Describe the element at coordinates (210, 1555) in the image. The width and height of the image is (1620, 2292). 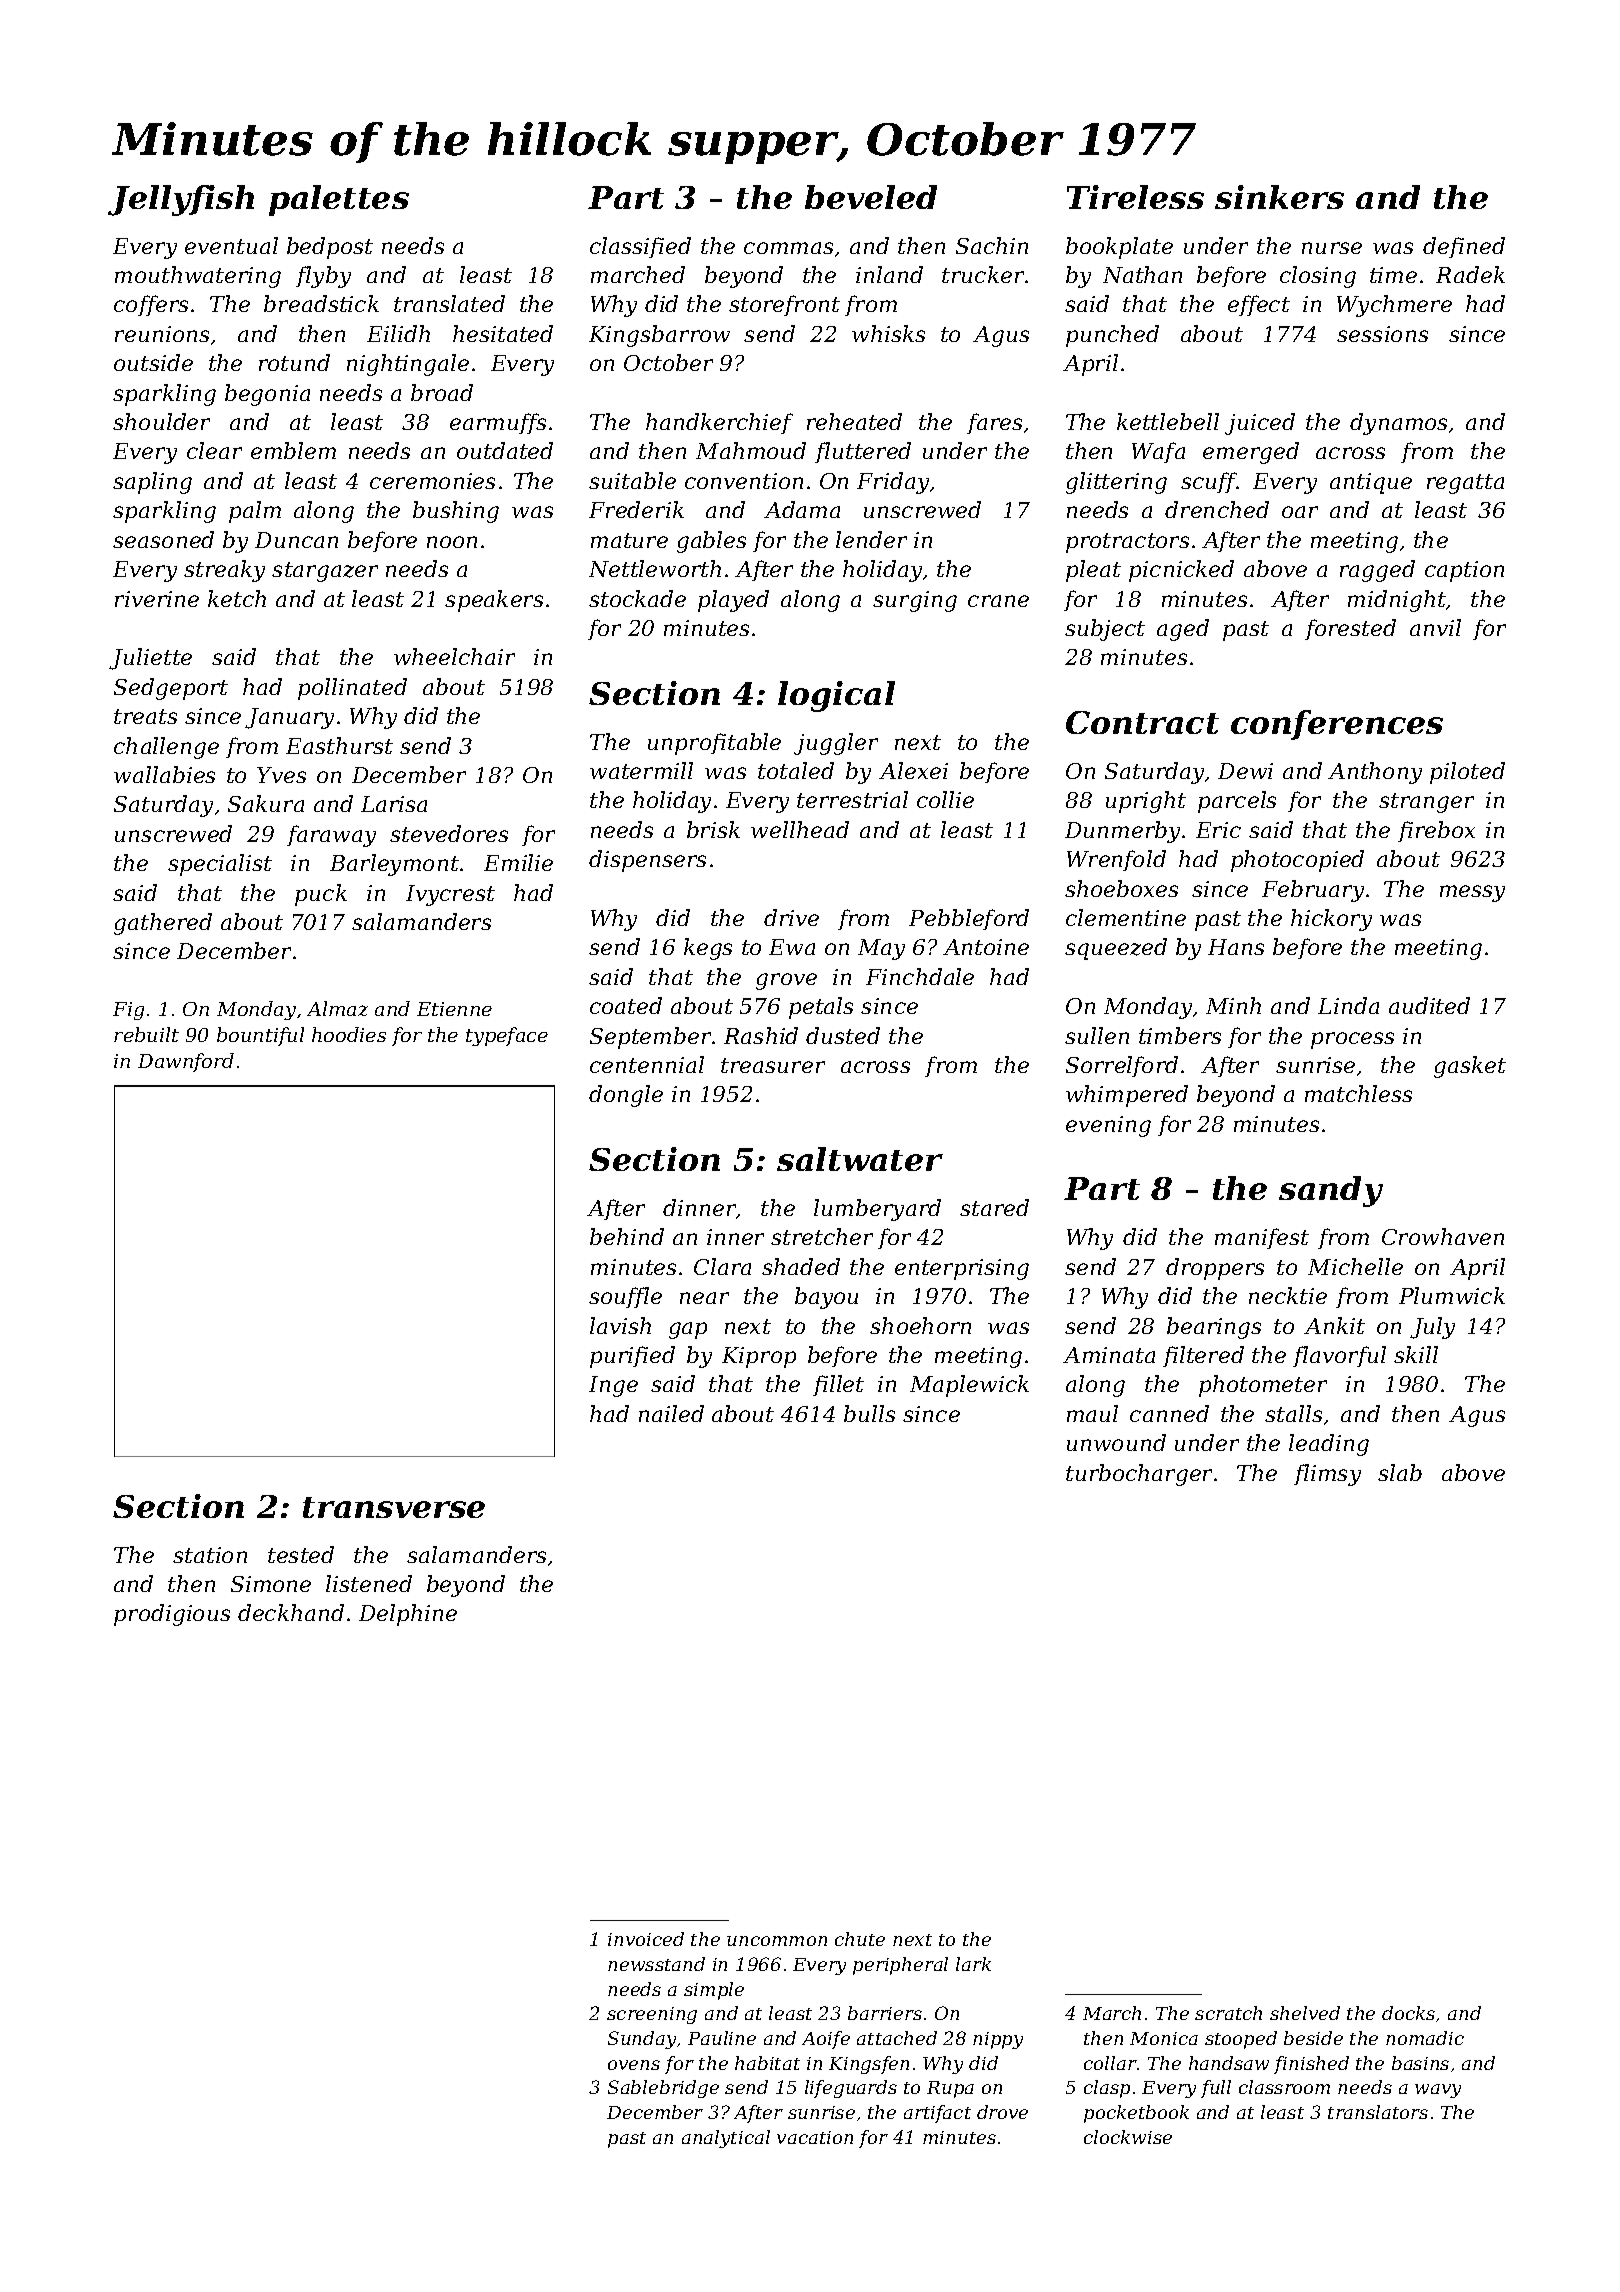
I see `station` at that location.
